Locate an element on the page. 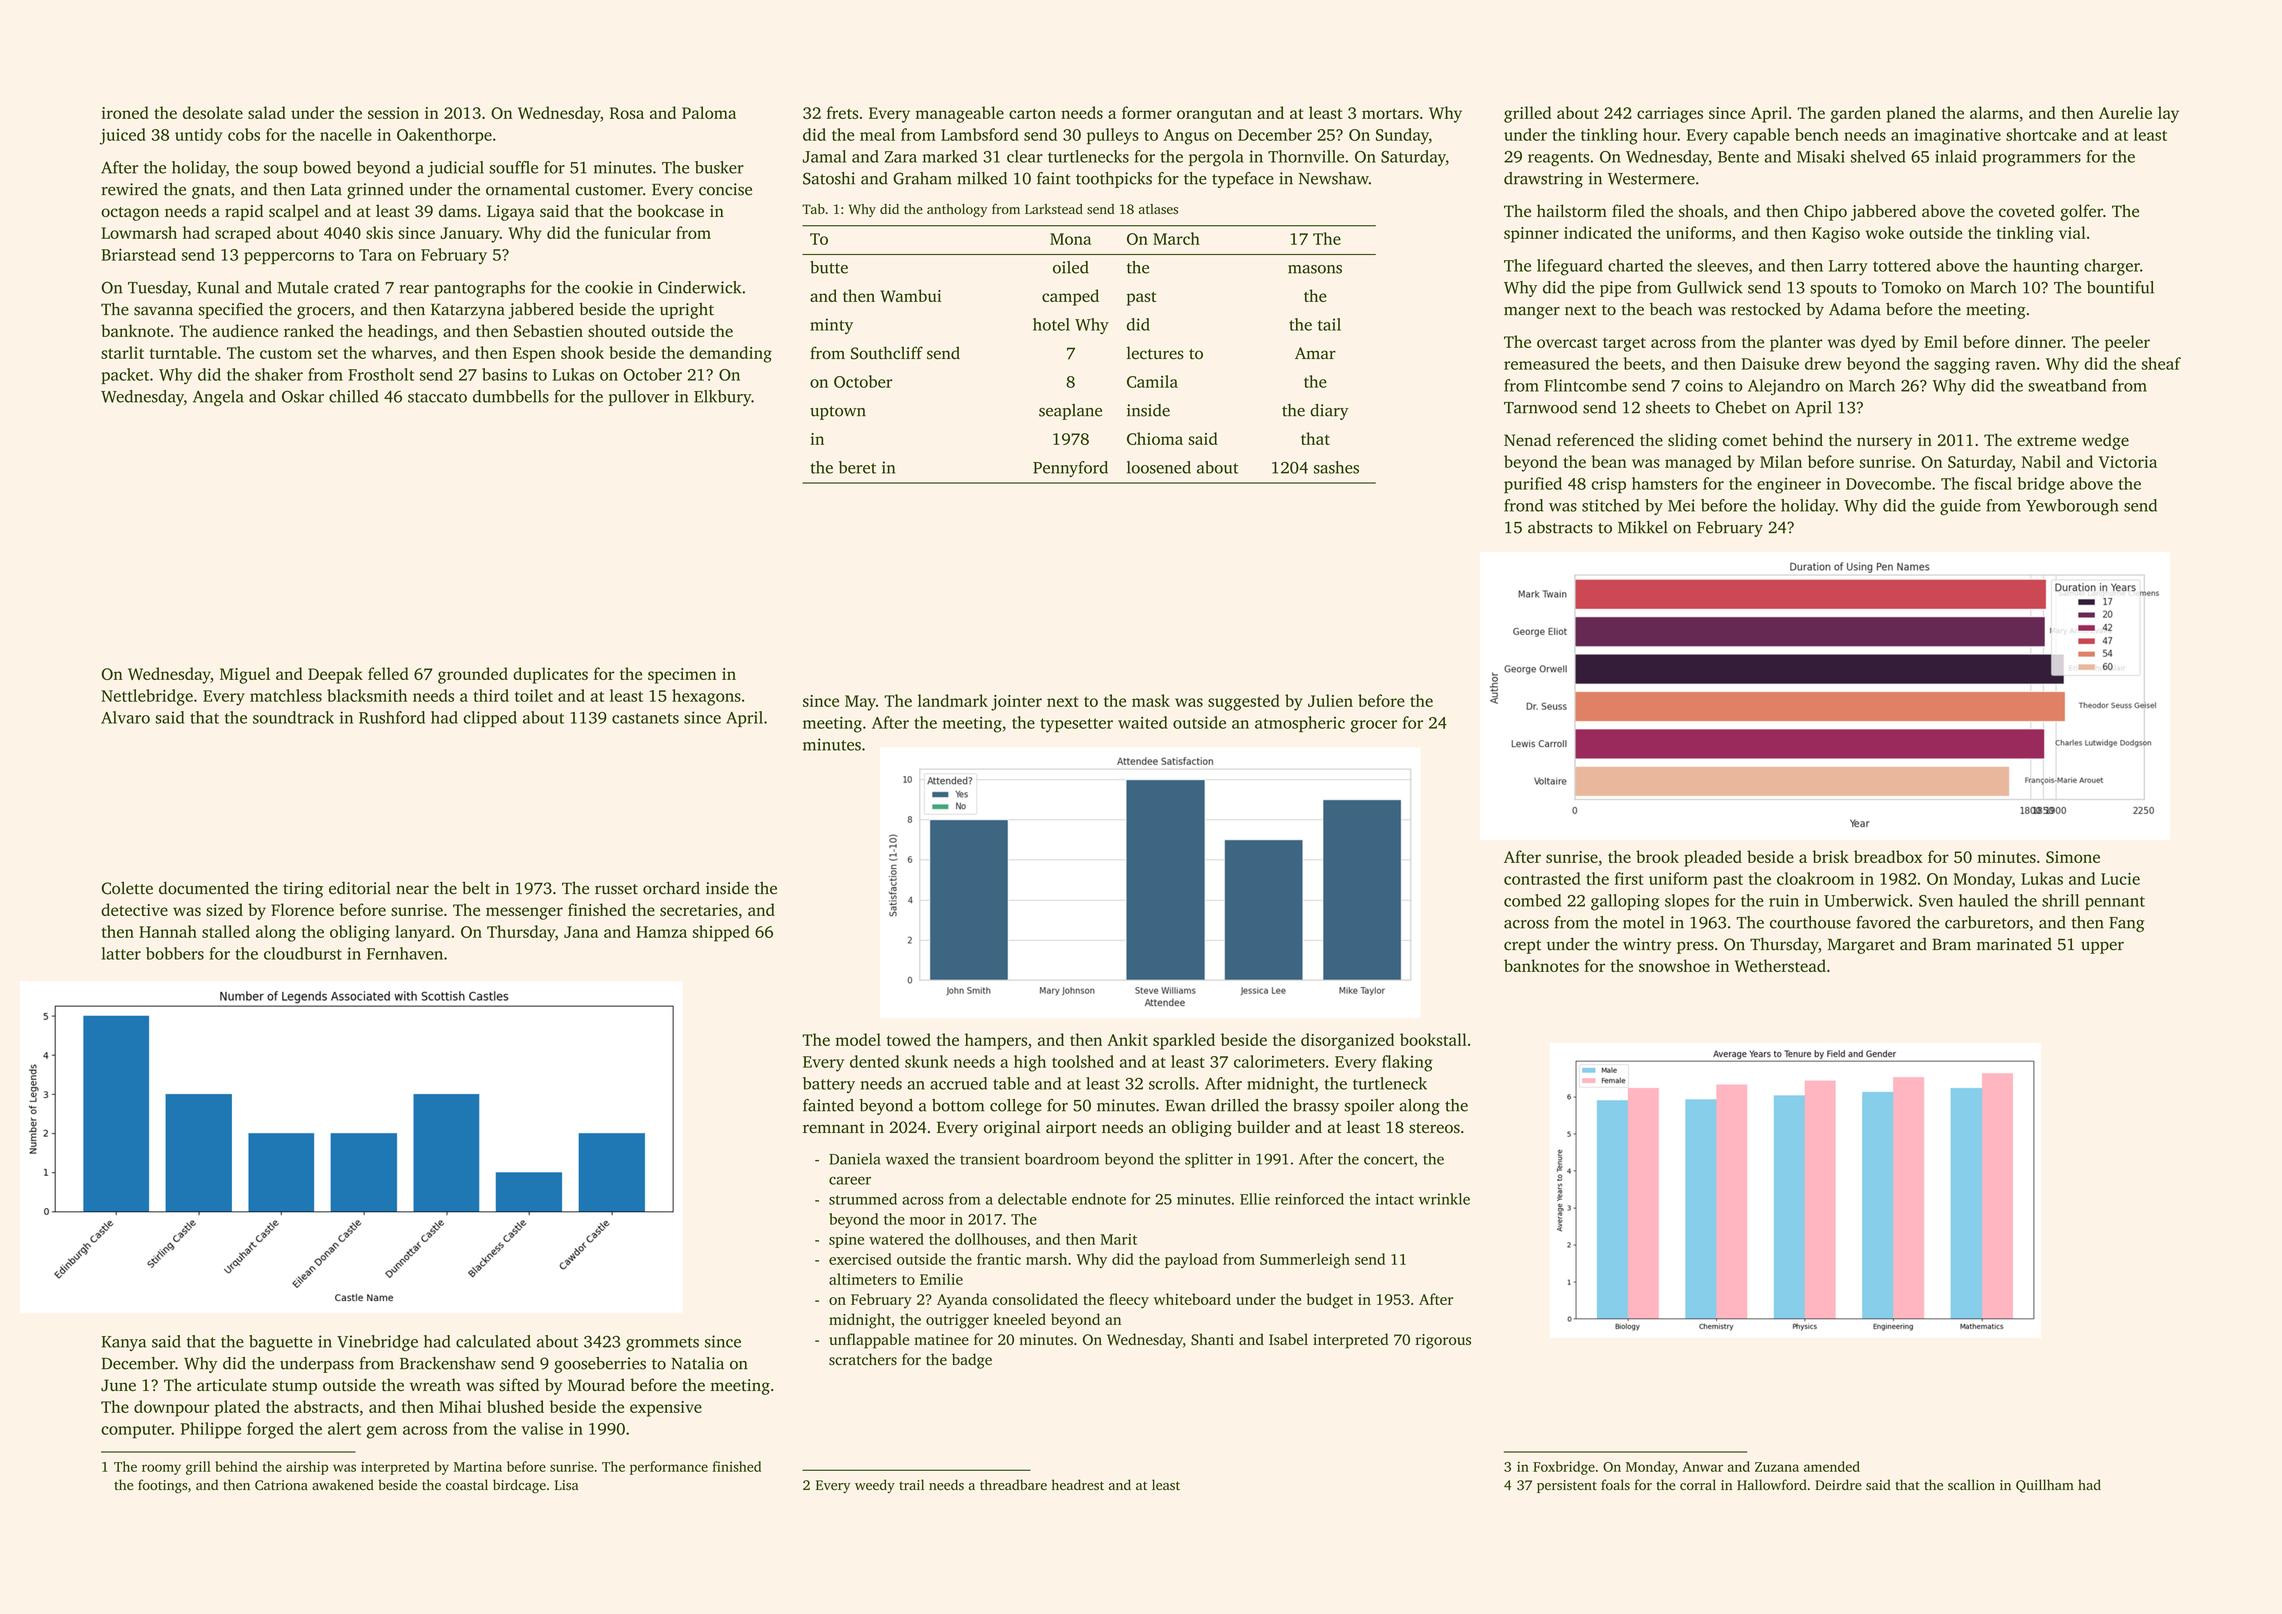 The image size is (2282, 1614). snowshoe is located at coordinates (1674, 965).
